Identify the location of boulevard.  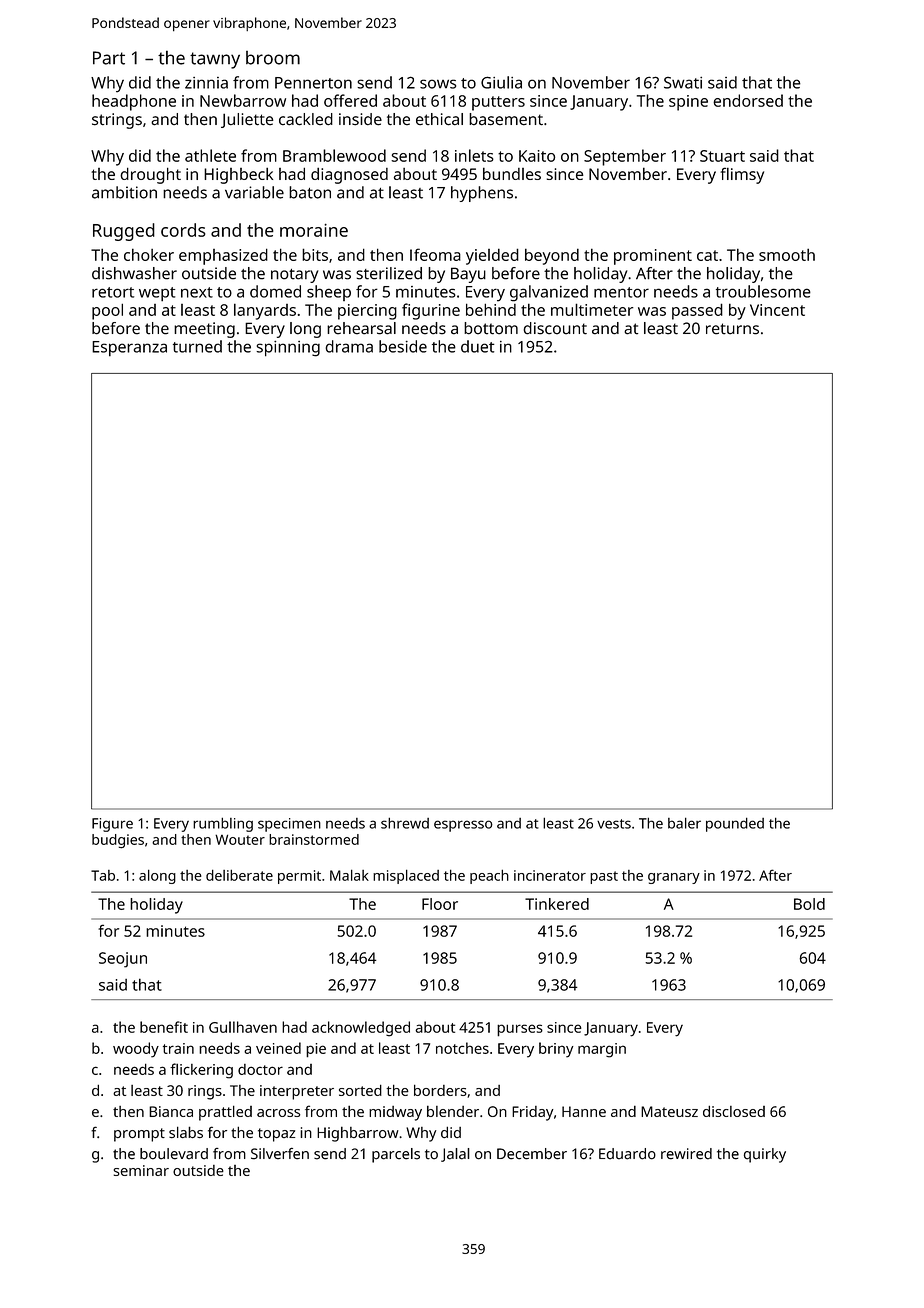
(174, 1154).
